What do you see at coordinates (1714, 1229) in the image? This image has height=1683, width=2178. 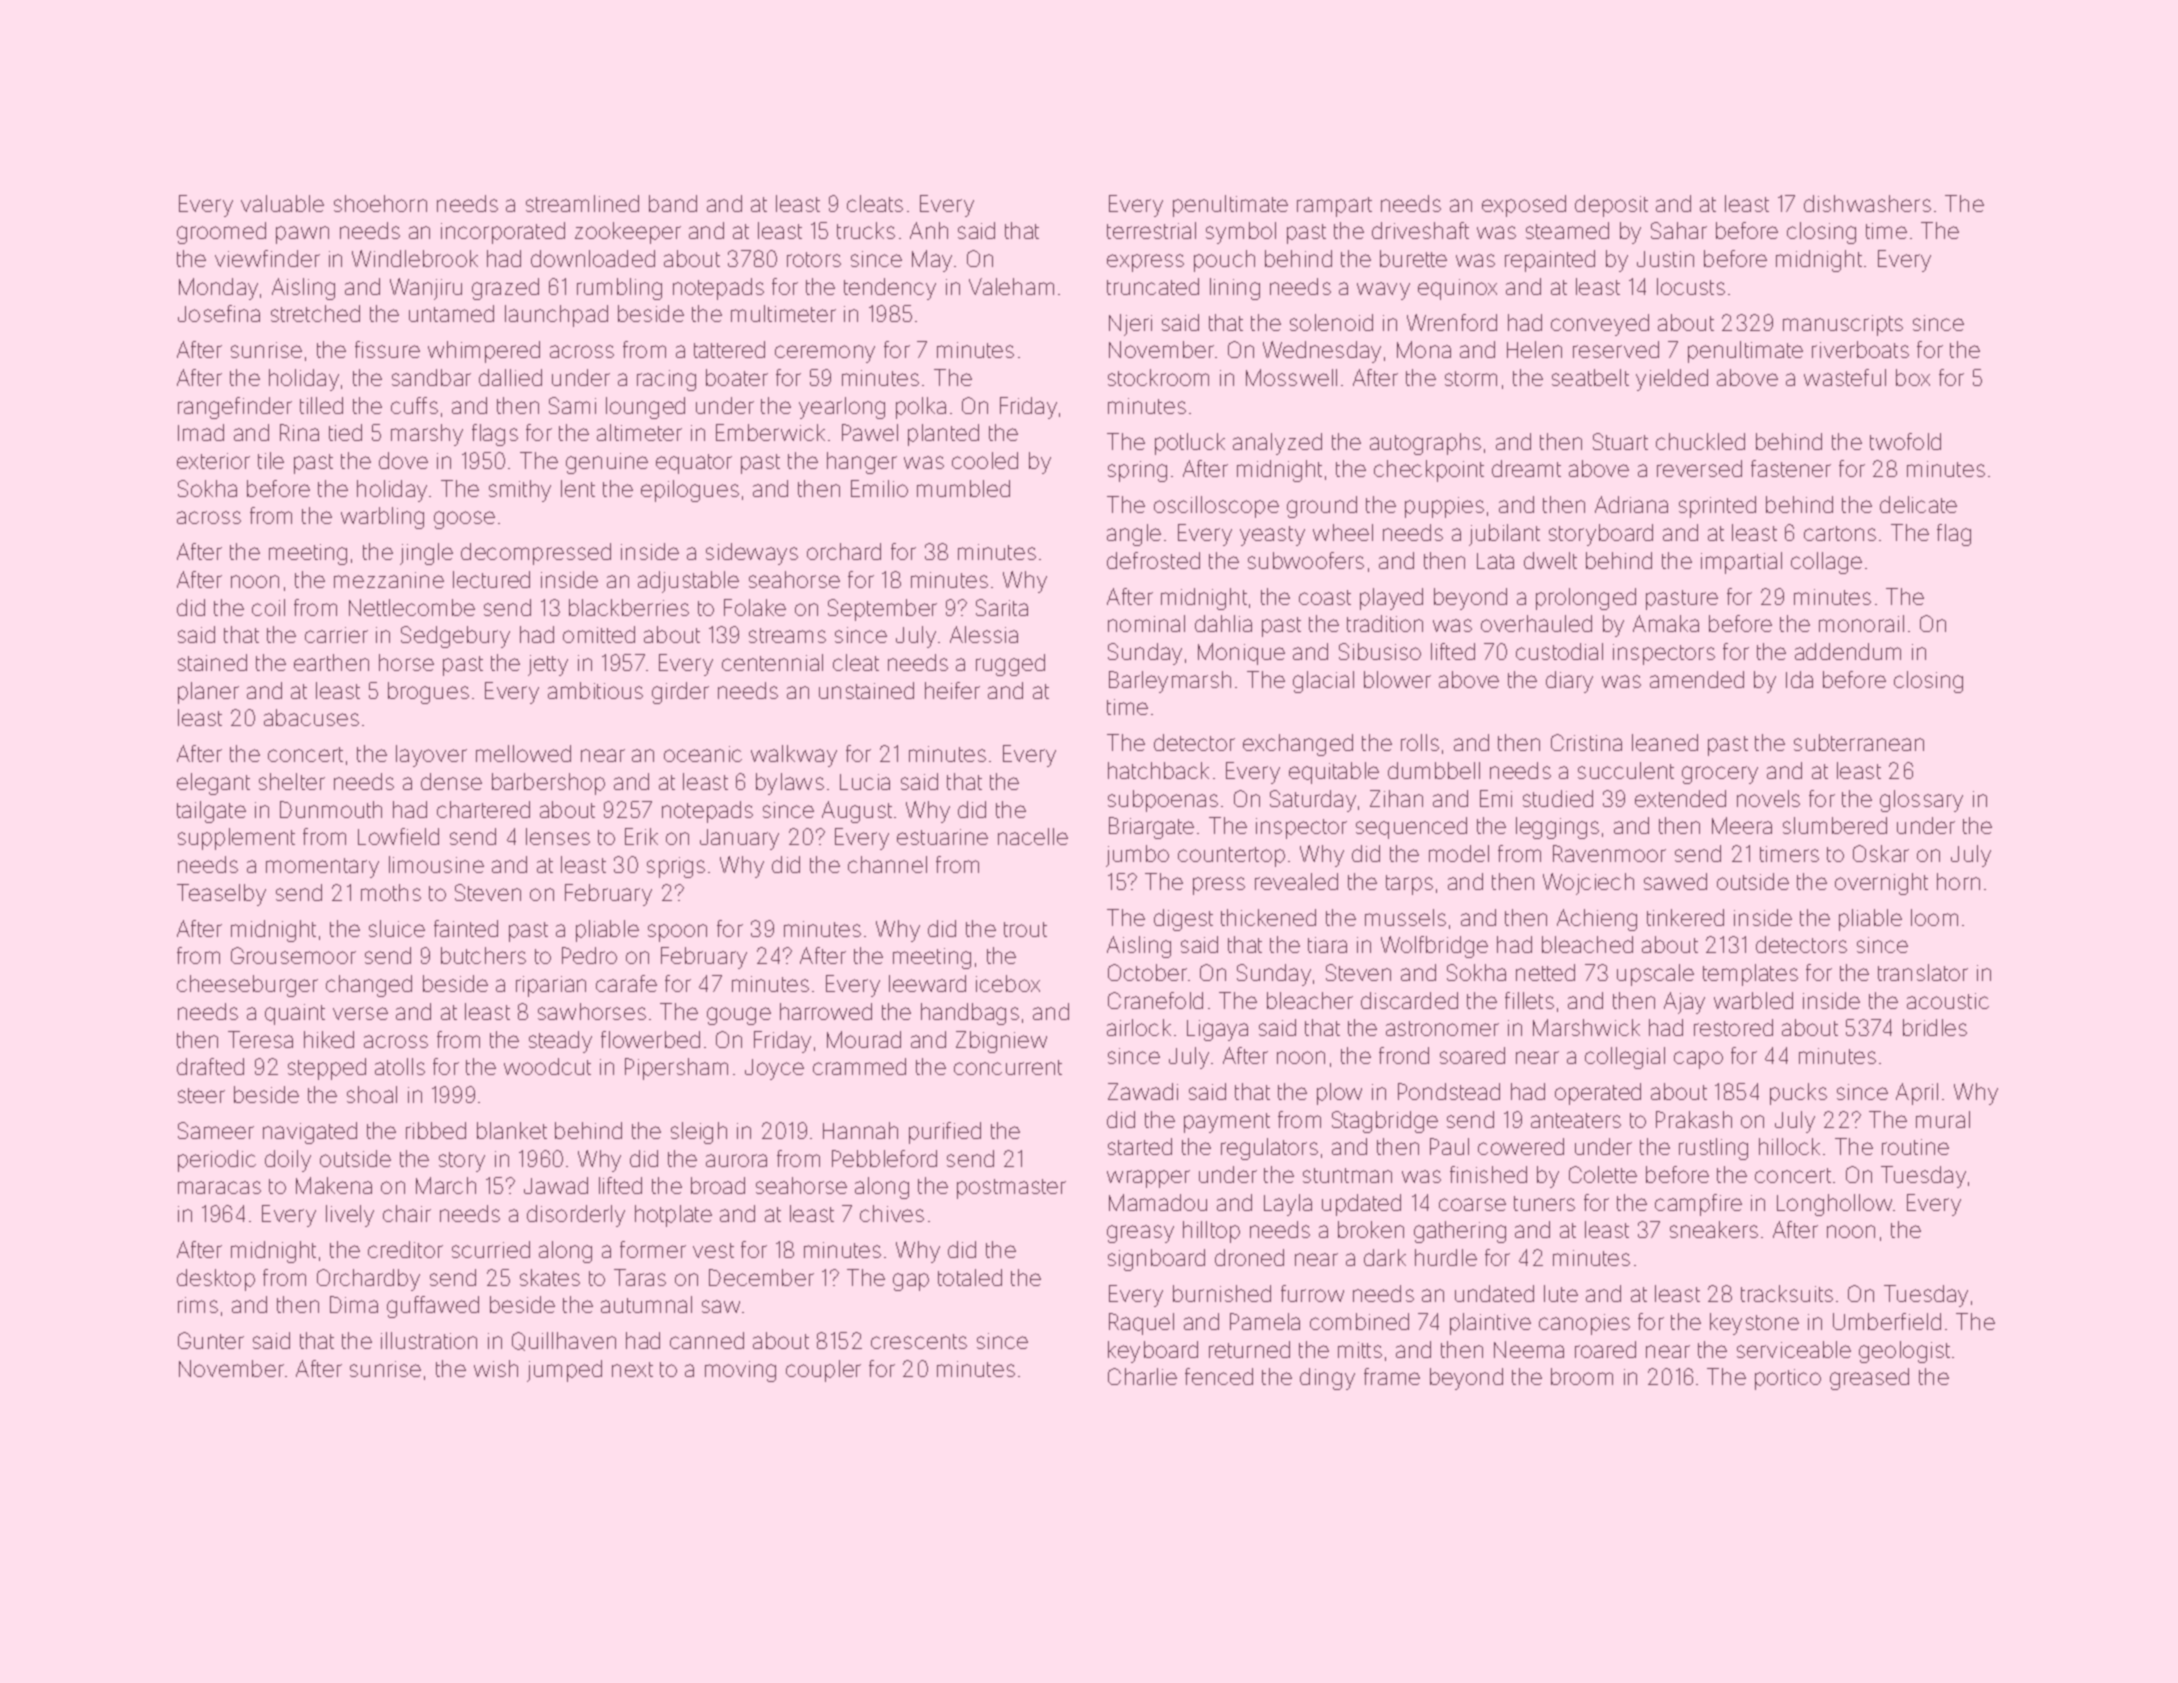 I see `sneakers` at bounding box center [1714, 1229].
